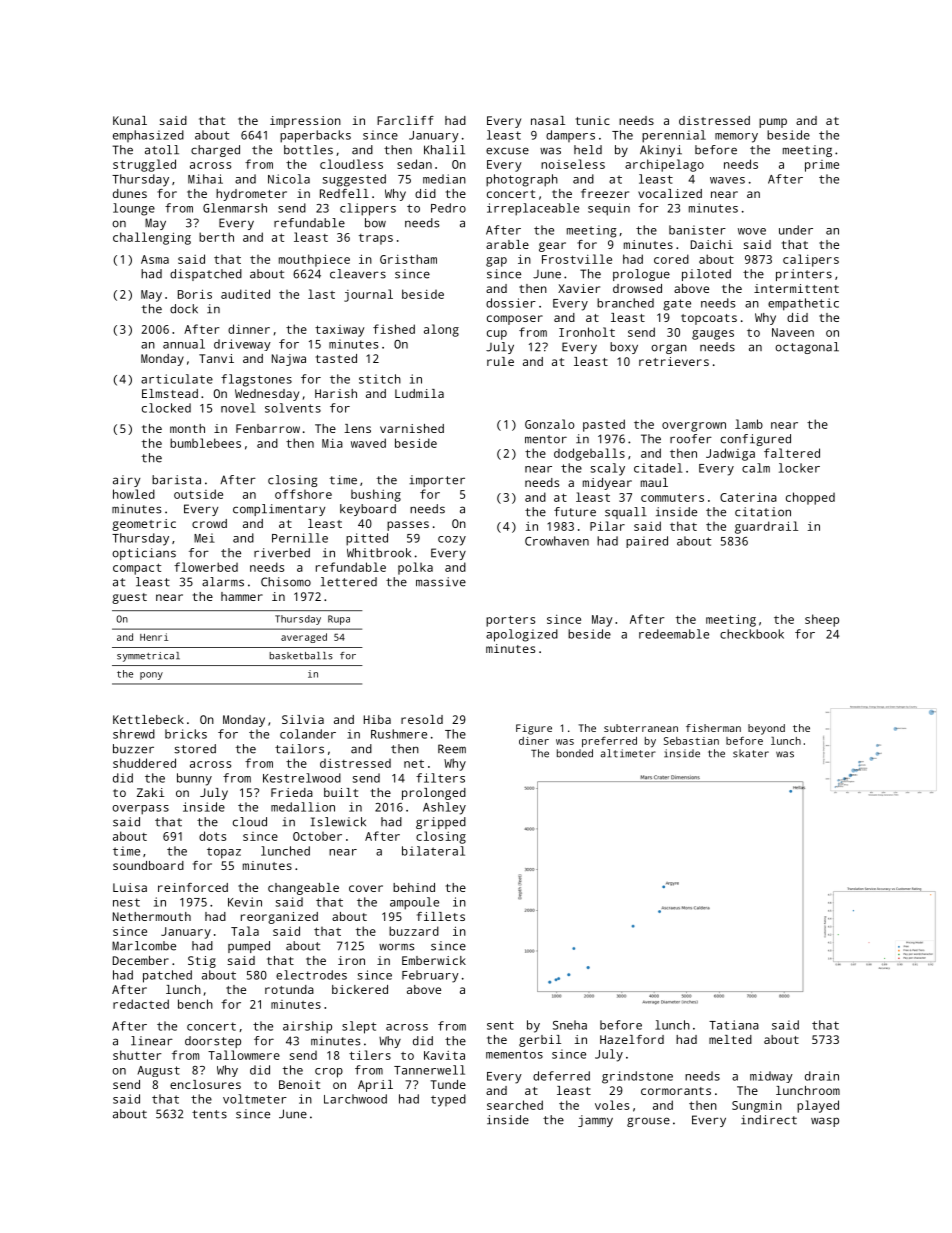  What do you see at coordinates (807, 348) in the page?
I see `octagonal` at bounding box center [807, 348].
